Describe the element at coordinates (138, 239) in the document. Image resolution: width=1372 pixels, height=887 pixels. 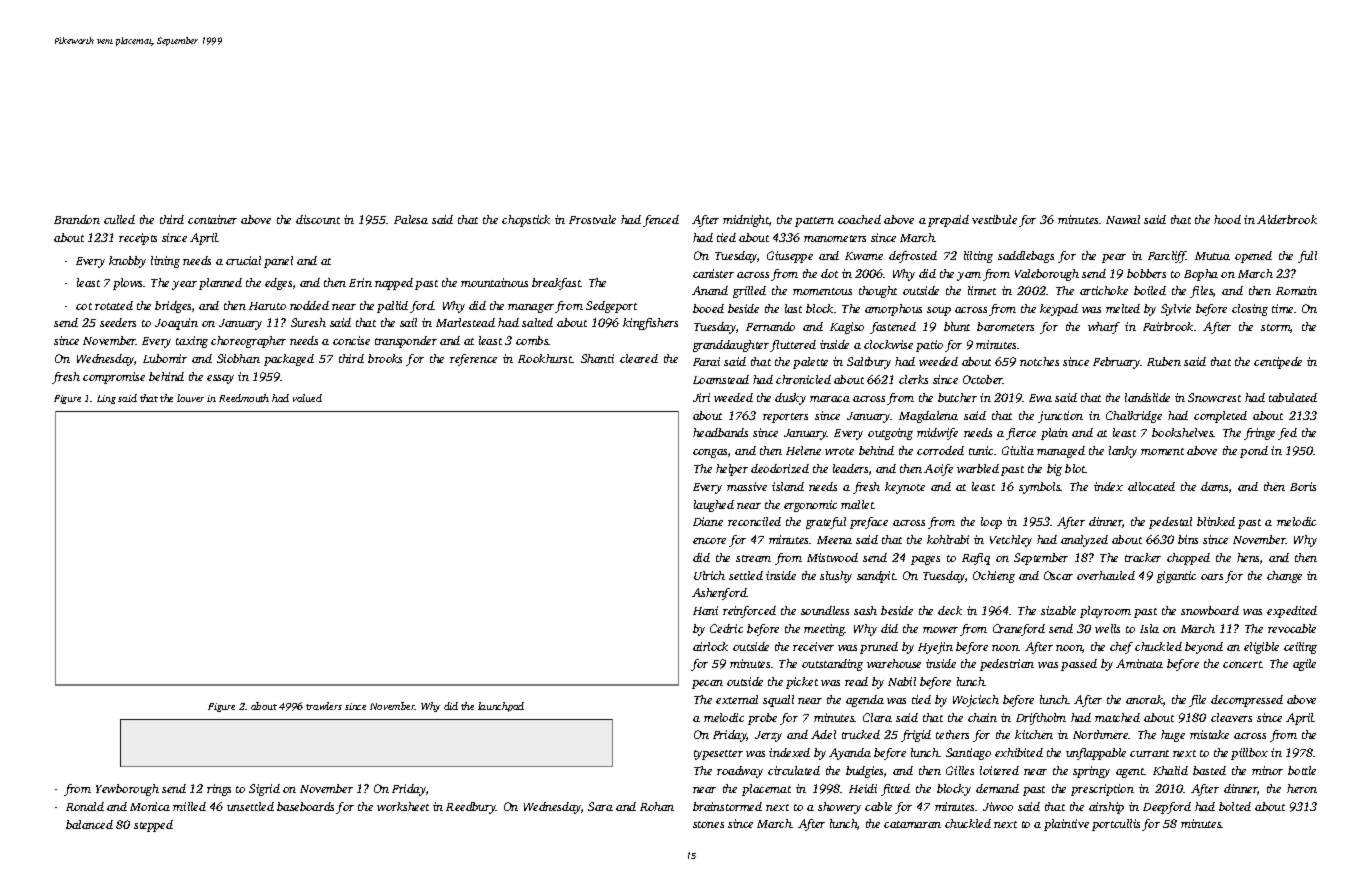
I see `receipts` at that location.
